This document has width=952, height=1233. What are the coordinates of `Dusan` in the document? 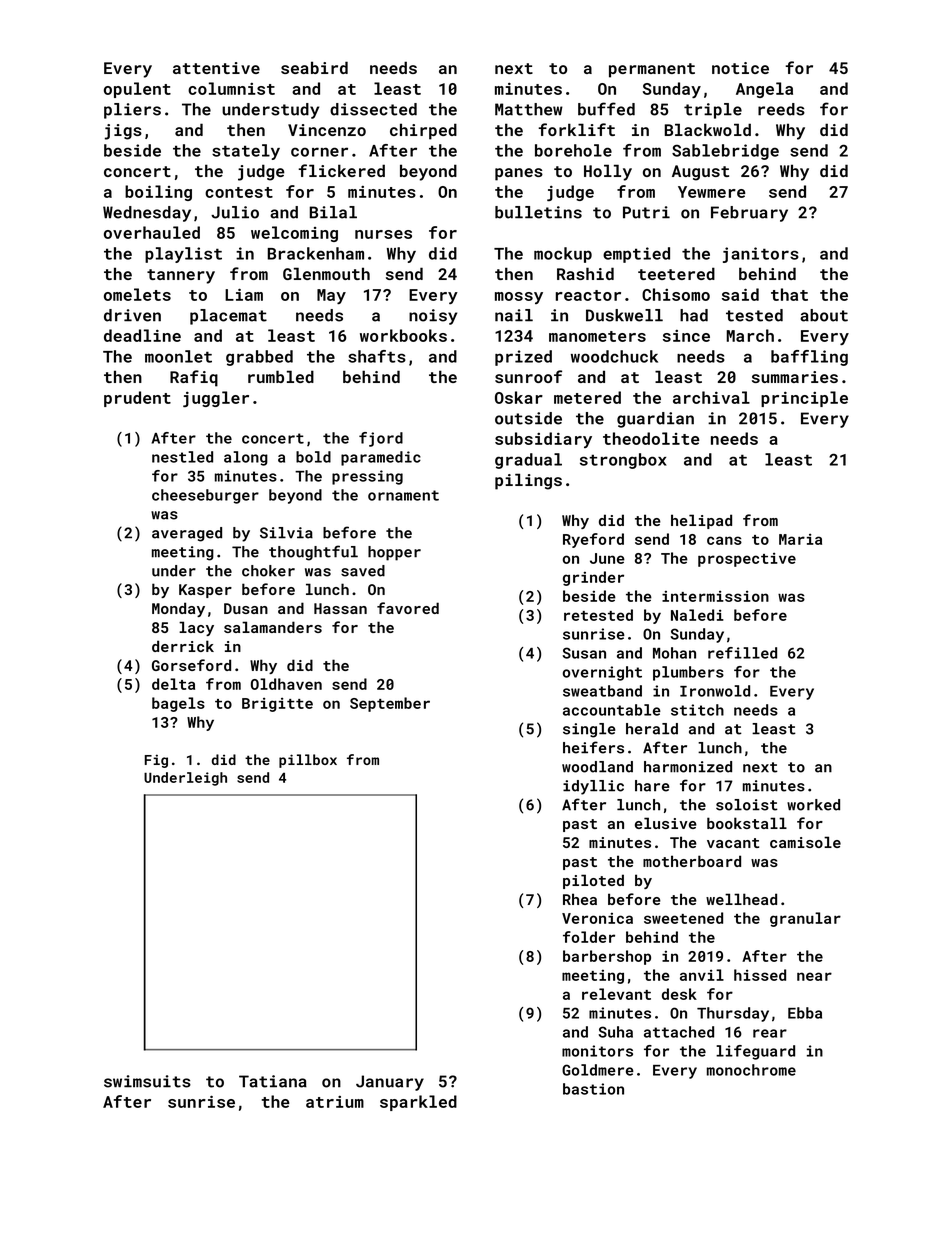 It's located at (246, 608).
